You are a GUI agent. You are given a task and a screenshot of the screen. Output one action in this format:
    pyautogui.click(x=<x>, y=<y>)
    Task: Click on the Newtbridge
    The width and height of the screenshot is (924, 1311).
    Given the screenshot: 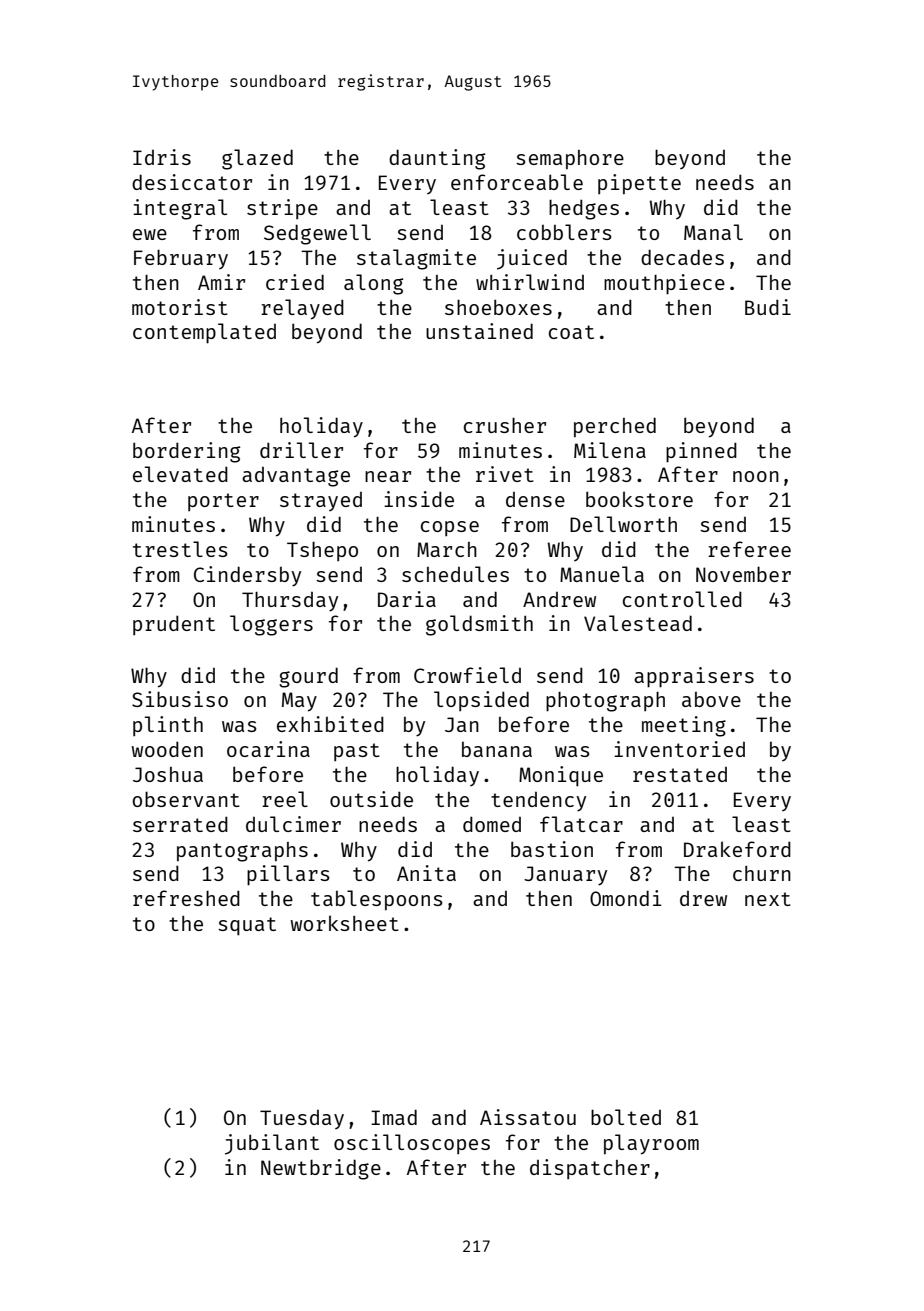 What is the action you would take?
    pyautogui.click(x=321, y=1169)
